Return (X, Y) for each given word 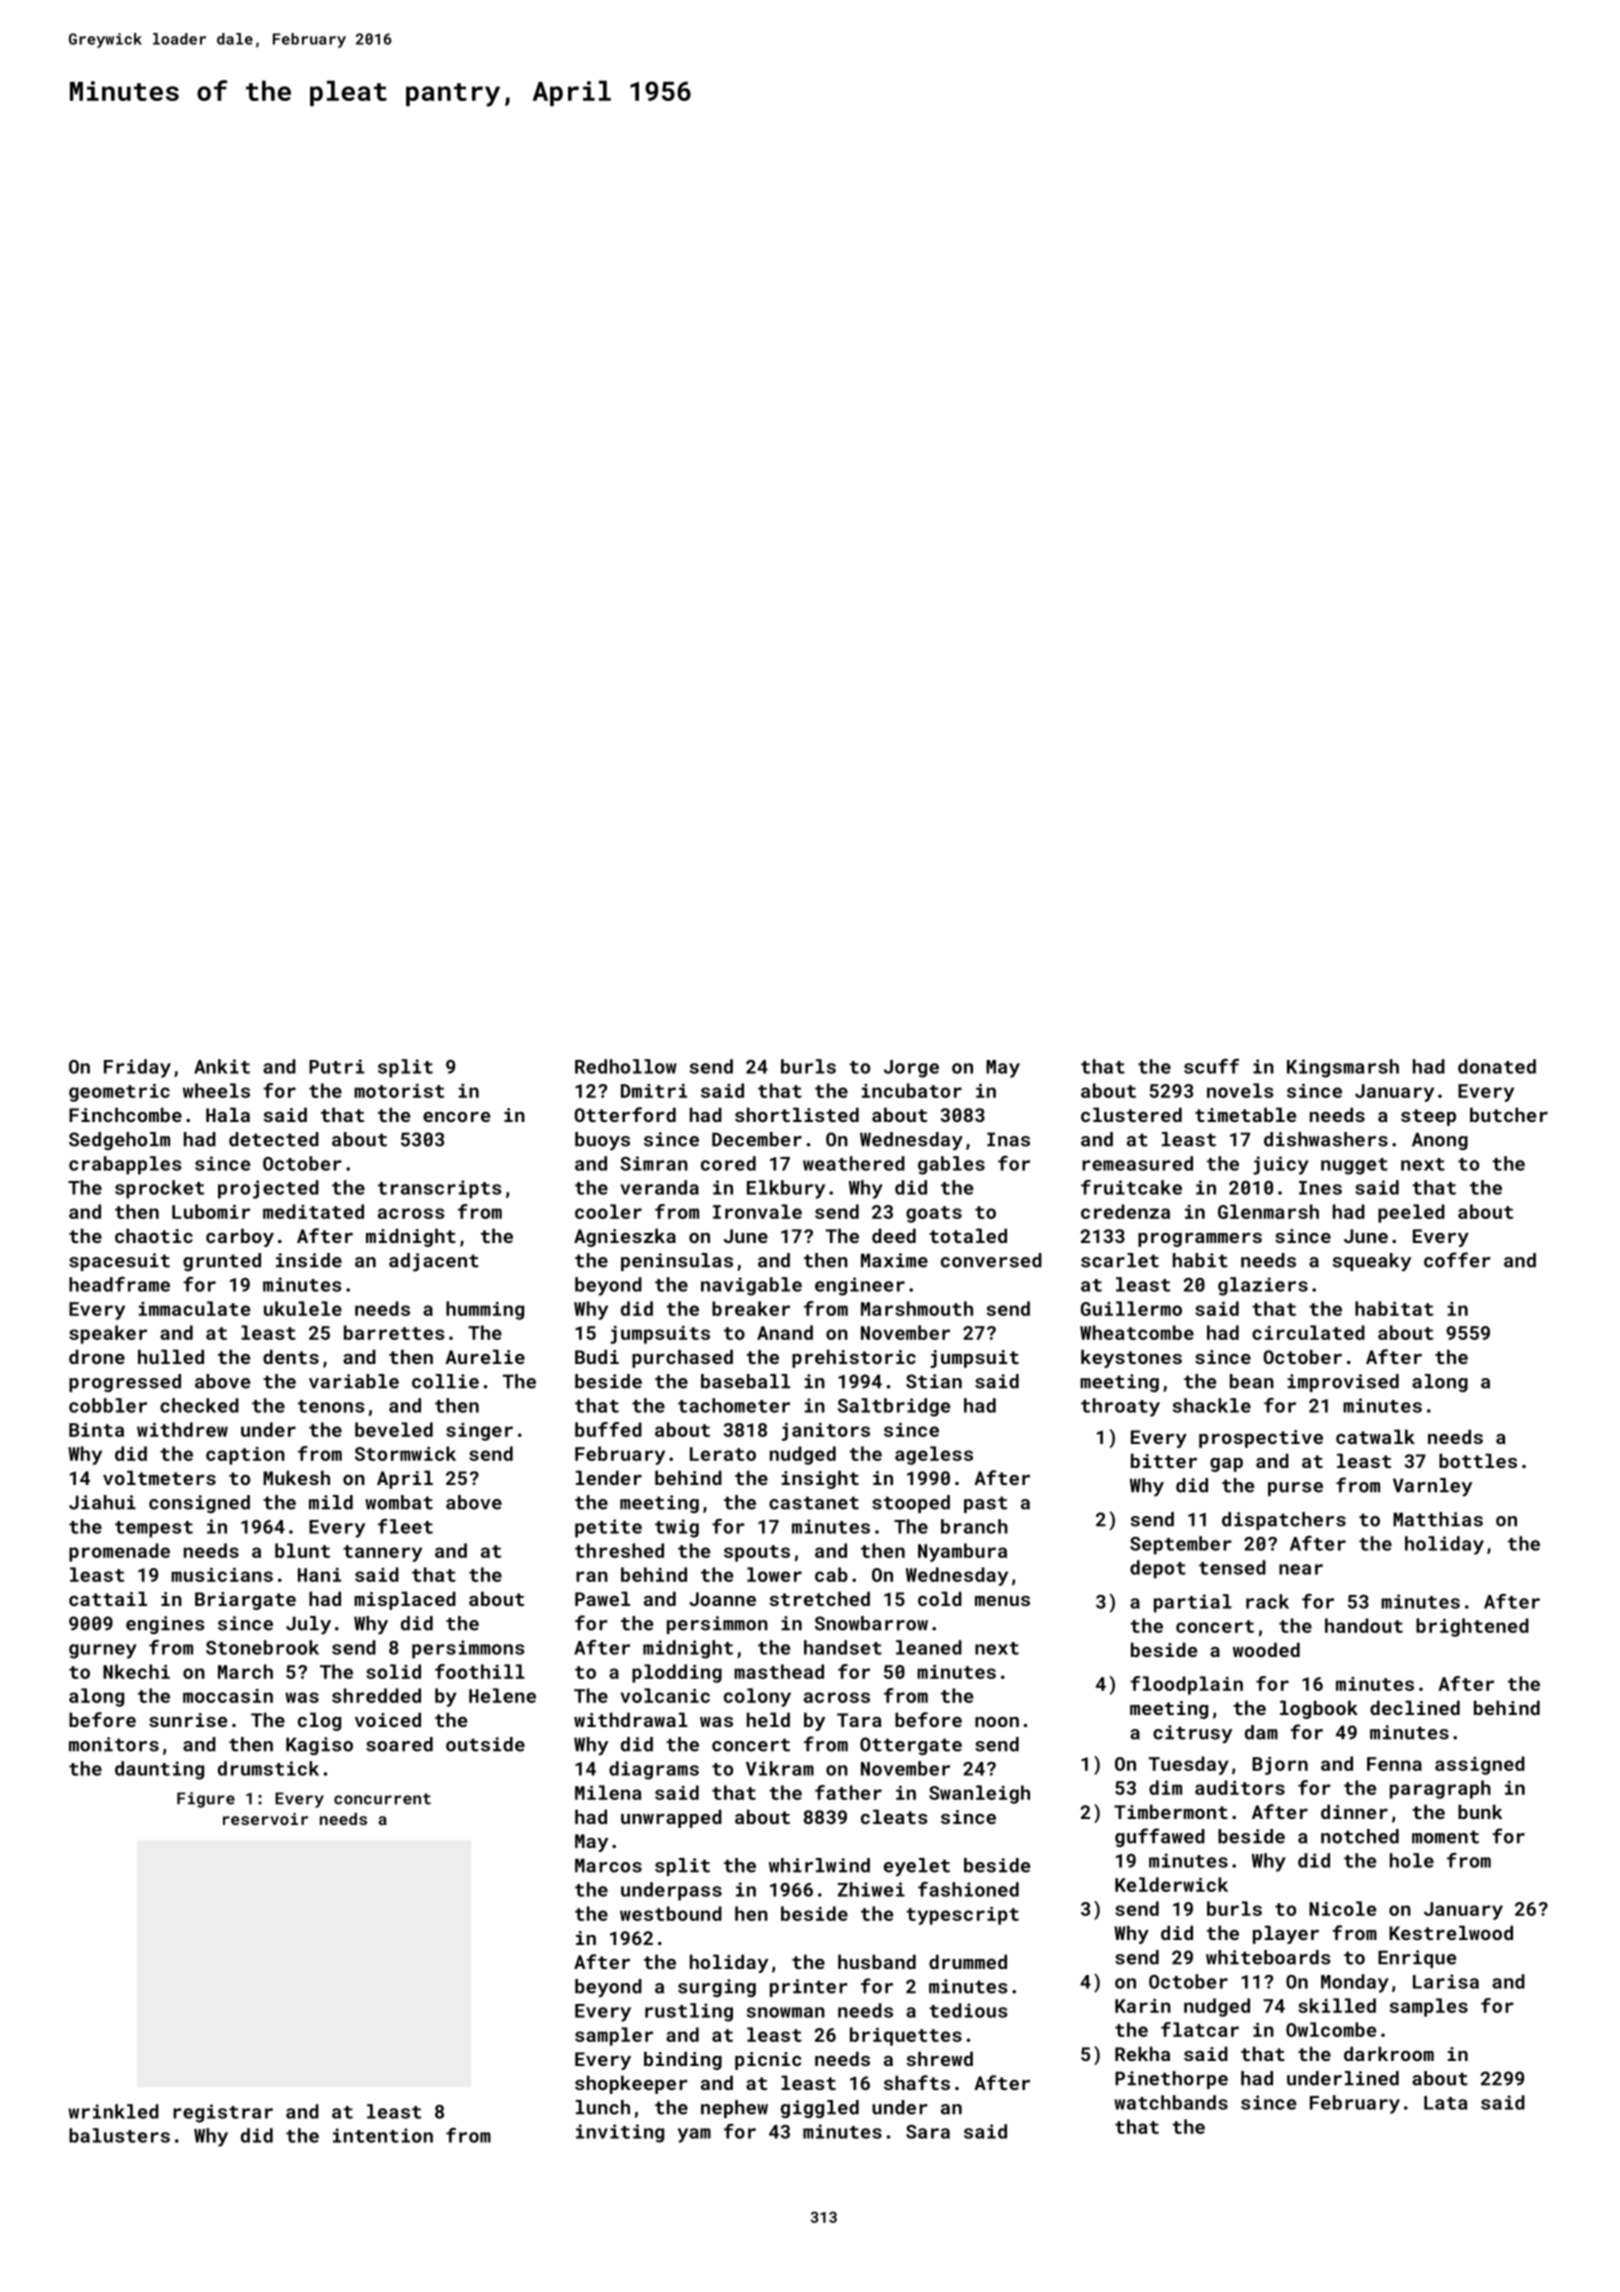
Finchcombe (125, 1114)
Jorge (911, 1069)
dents (291, 1356)
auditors (1240, 1787)
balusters (119, 2135)
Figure (206, 1800)
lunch (603, 2107)
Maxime (894, 1260)
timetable (1245, 1114)
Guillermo (1131, 1308)
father (848, 1792)
